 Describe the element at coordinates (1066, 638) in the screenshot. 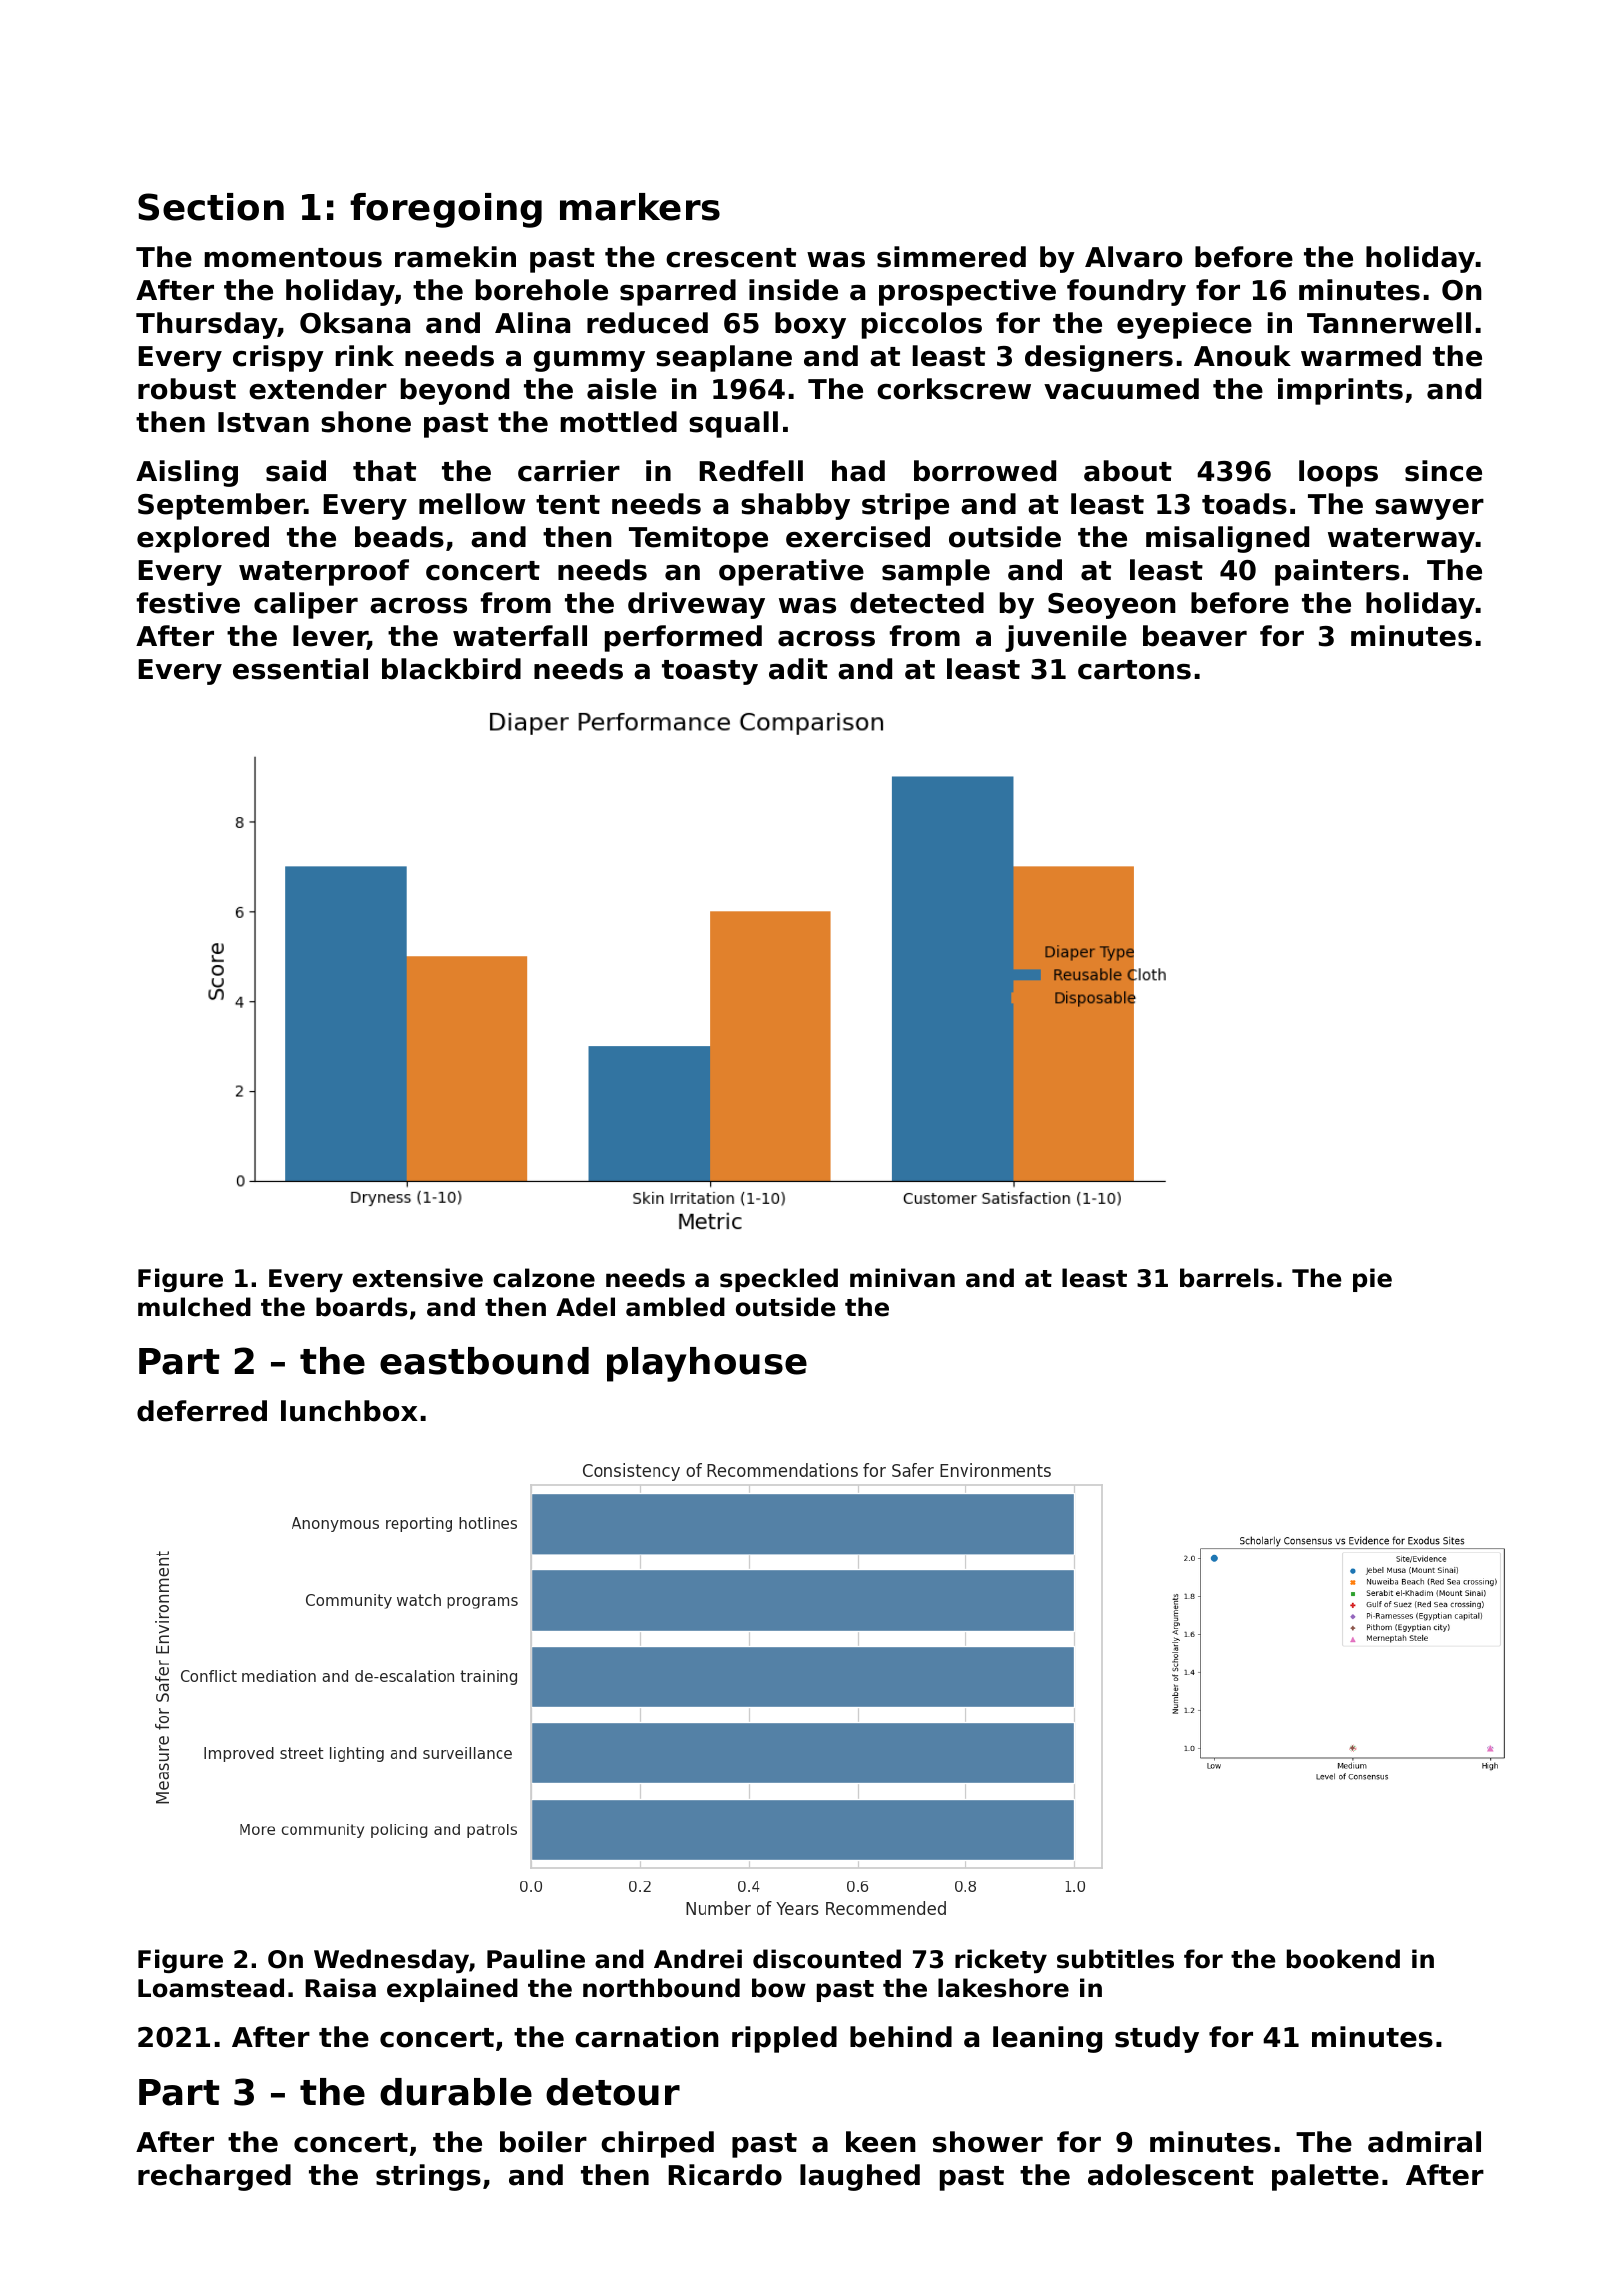

I see `juvenile` at that location.
